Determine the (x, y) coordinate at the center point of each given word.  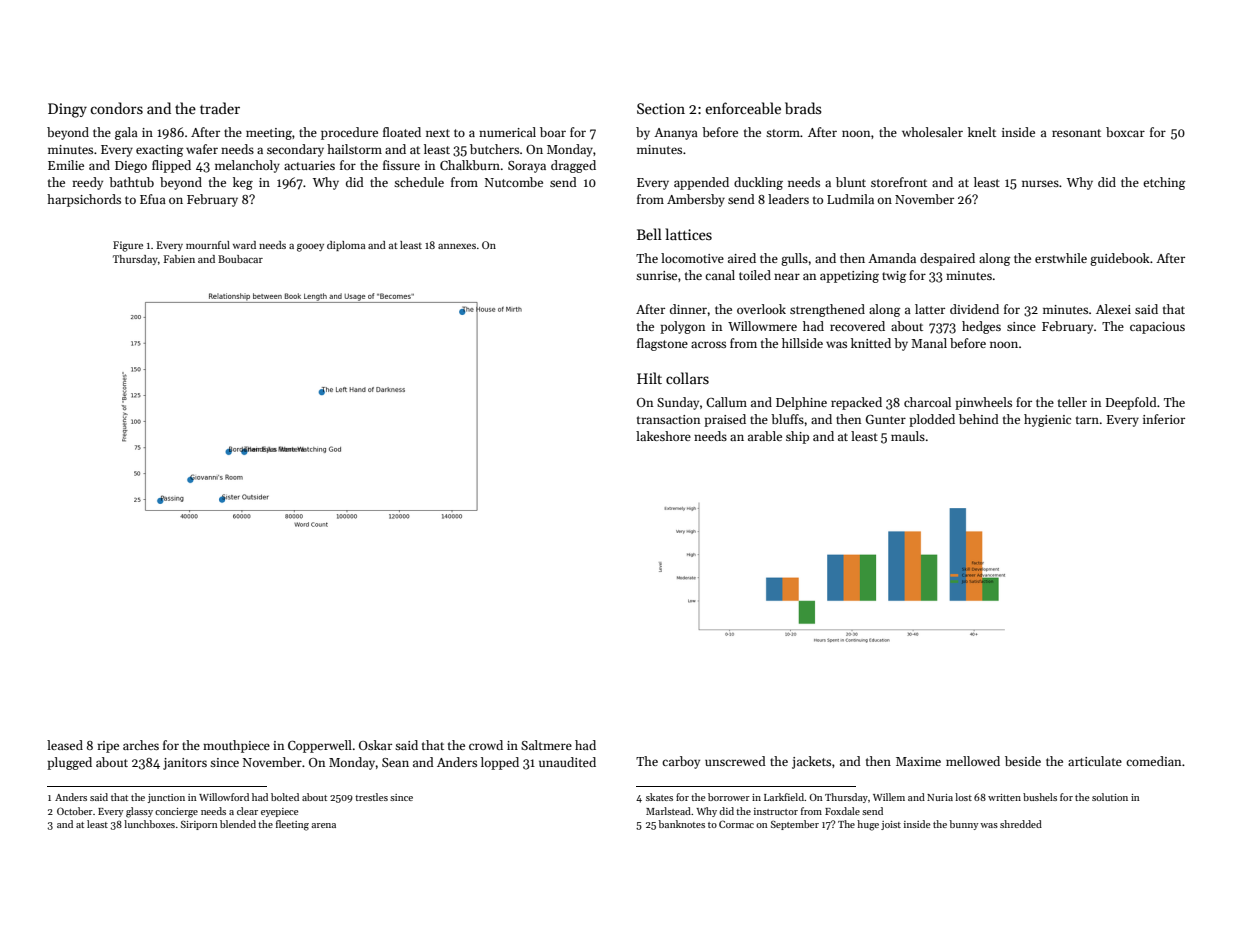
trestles (371, 797)
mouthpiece (236, 746)
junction (166, 798)
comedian (1153, 761)
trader (220, 108)
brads (803, 108)
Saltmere (546, 745)
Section (661, 108)
